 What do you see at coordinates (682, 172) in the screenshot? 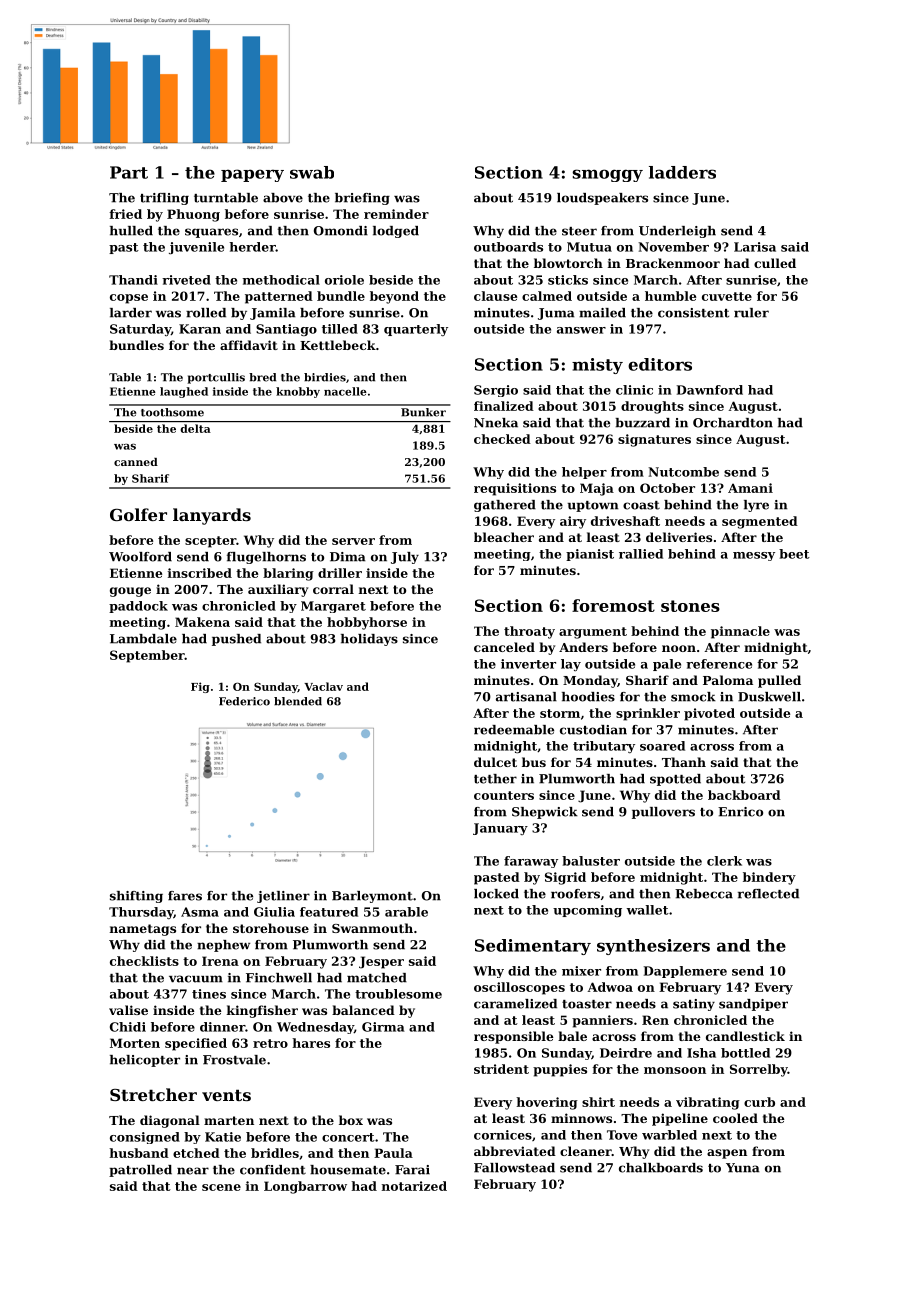
I see `ladders` at bounding box center [682, 172].
